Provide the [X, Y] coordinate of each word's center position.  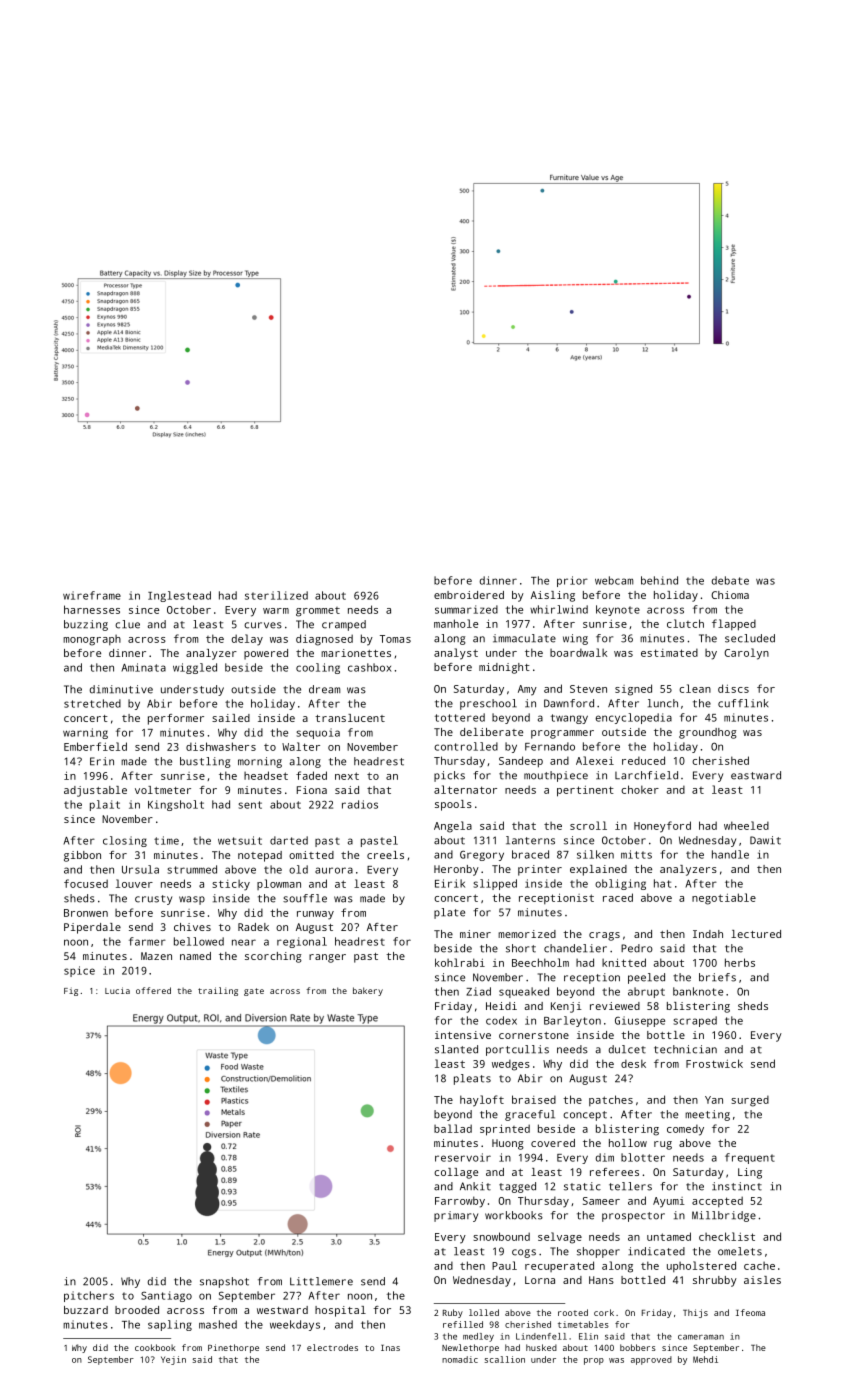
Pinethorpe [233, 1348]
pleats [472, 1079]
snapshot [224, 1282]
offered [153, 990]
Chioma [730, 595]
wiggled [195, 668]
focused [86, 883]
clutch [685, 623]
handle [730, 854]
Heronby [456, 870]
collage [456, 1173]
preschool [488, 704]
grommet [318, 612]
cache [759, 1266]
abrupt [646, 992]
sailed [231, 718]
